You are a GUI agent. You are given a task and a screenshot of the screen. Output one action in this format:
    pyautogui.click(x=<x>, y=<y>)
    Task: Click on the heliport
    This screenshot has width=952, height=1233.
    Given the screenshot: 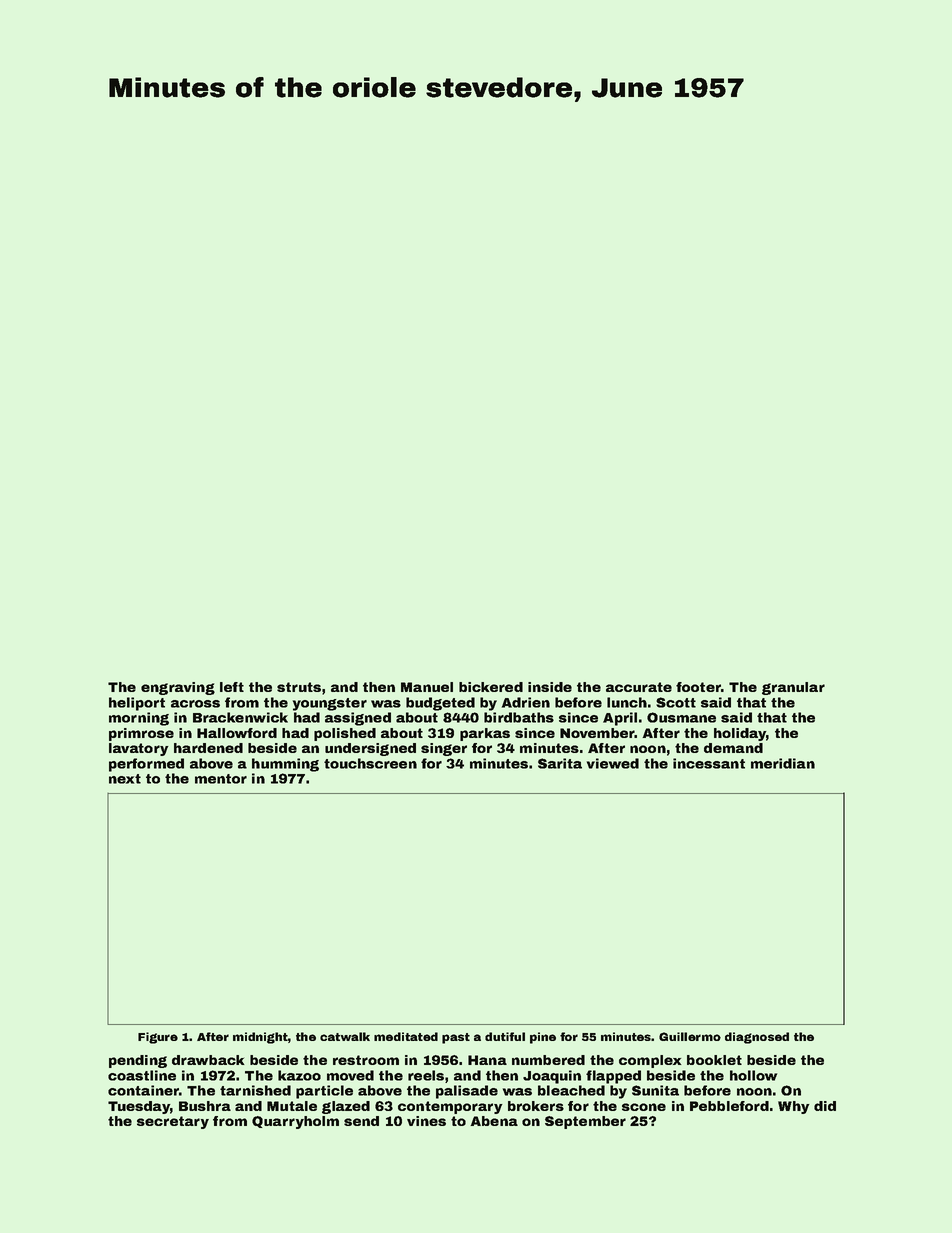 What is the action you would take?
    pyautogui.click(x=137, y=704)
